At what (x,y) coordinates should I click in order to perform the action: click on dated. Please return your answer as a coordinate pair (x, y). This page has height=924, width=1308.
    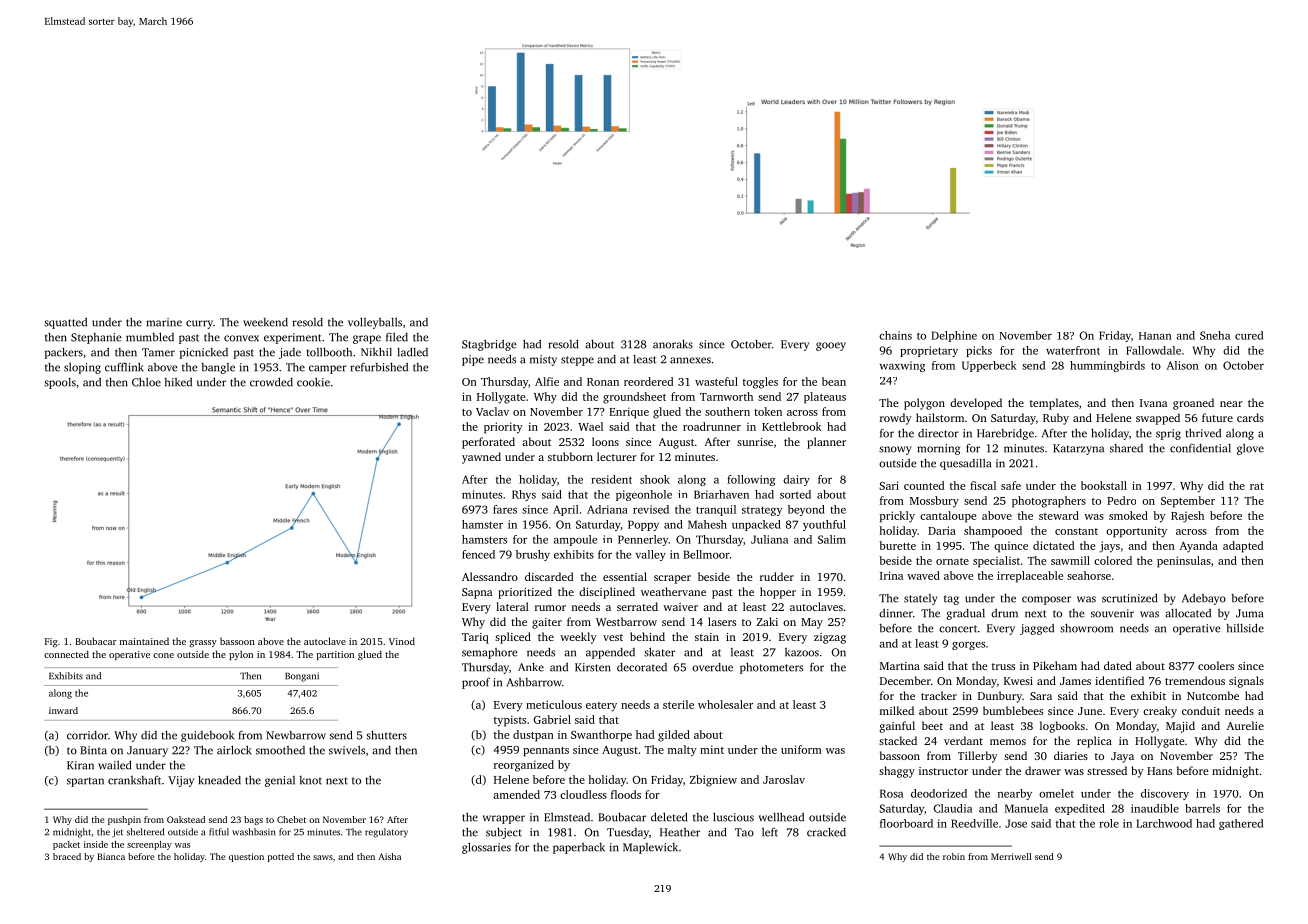
    Looking at the image, I should click on (1118, 665).
